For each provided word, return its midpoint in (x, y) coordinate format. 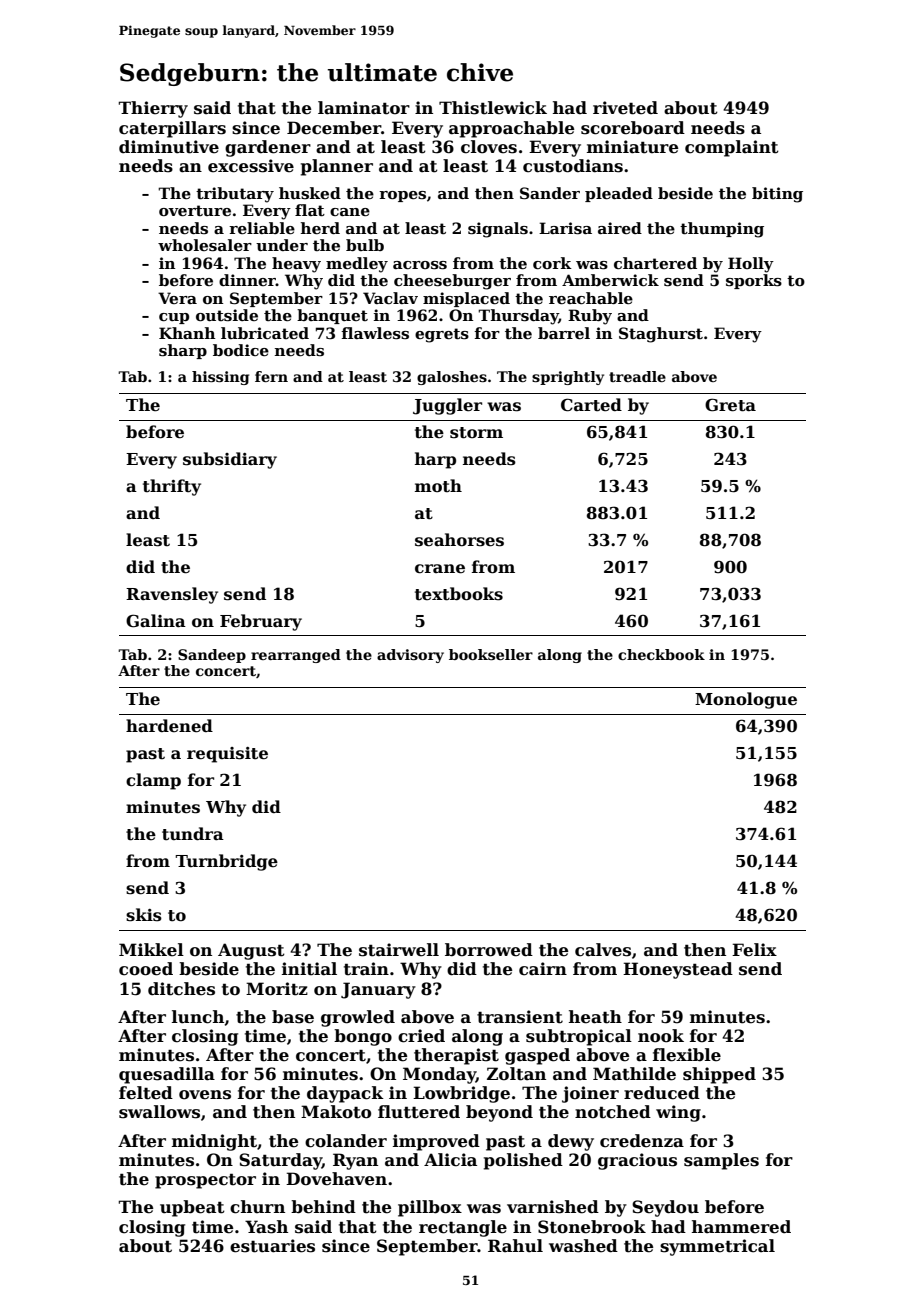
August (251, 951)
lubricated (265, 333)
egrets (442, 335)
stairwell (399, 950)
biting (777, 195)
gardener (268, 148)
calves (603, 950)
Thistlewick (493, 108)
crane (440, 569)
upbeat (192, 1208)
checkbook (661, 654)
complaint (732, 148)
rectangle (463, 1228)
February (261, 622)
